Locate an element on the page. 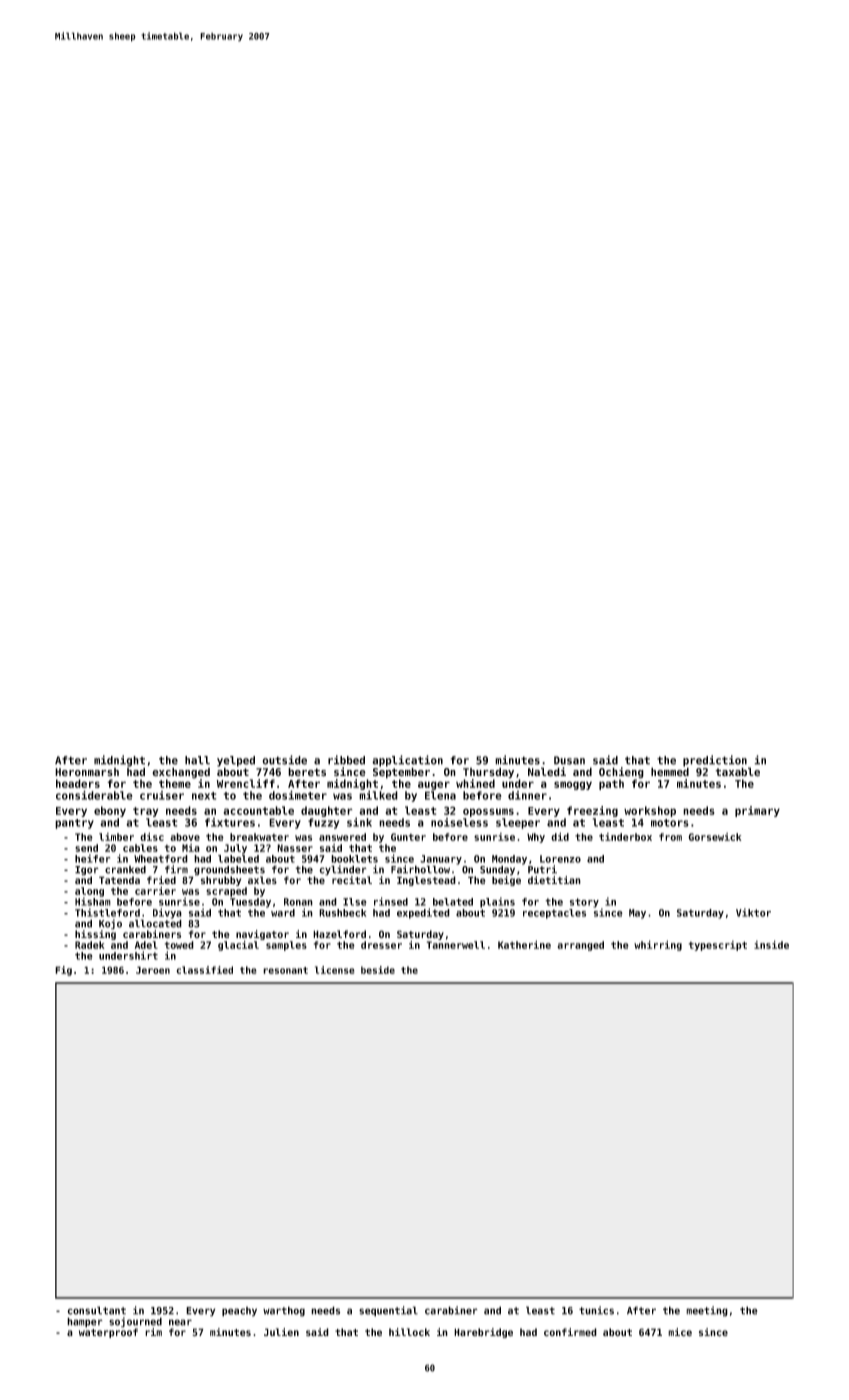 Image resolution: width=849 pixels, height=1400 pixels. Fig is located at coordinates (63, 971).
